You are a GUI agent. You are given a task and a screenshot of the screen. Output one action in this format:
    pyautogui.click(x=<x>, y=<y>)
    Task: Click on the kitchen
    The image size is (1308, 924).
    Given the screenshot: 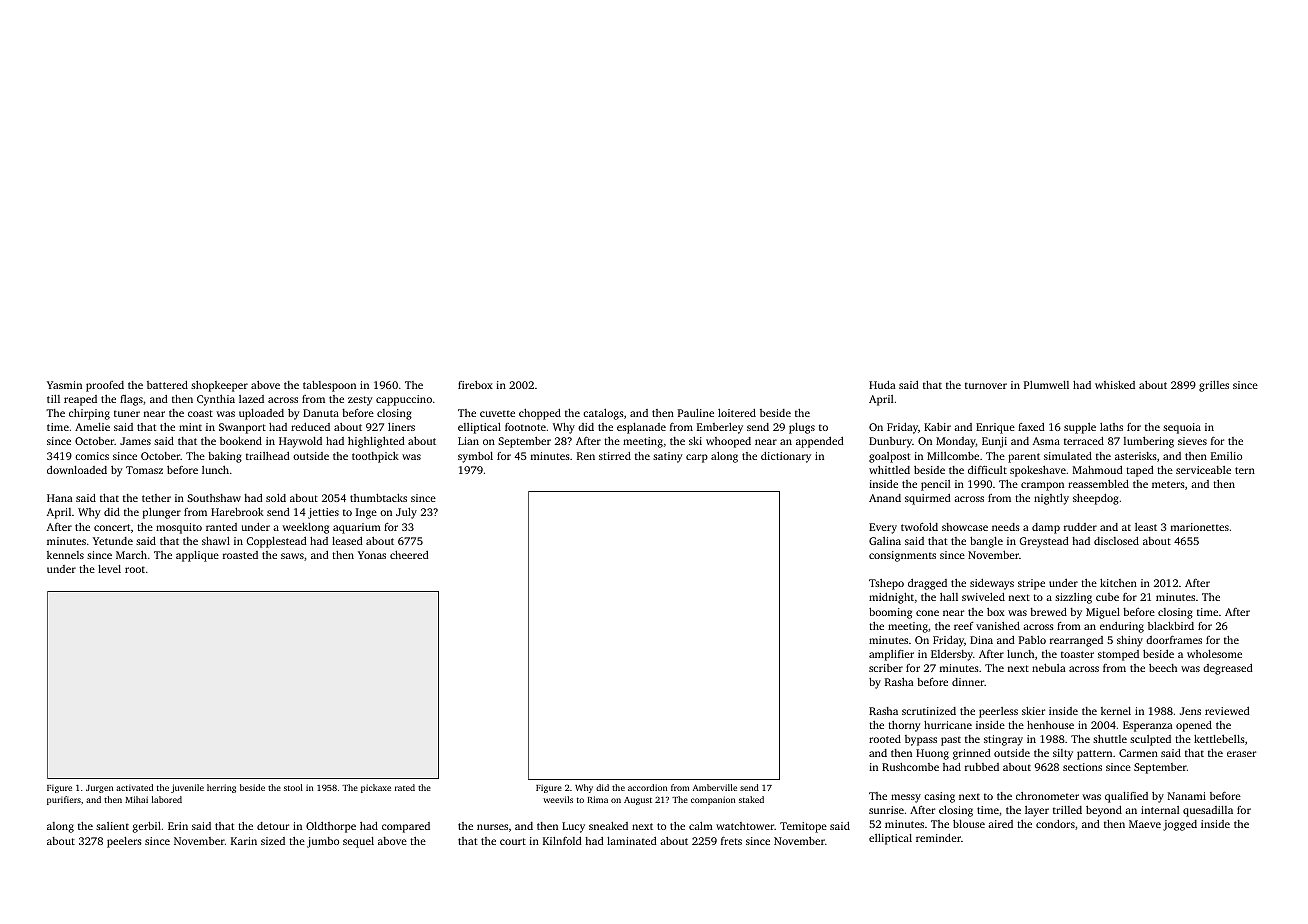 What is the action you would take?
    pyautogui.click(x=1118, y=583)
